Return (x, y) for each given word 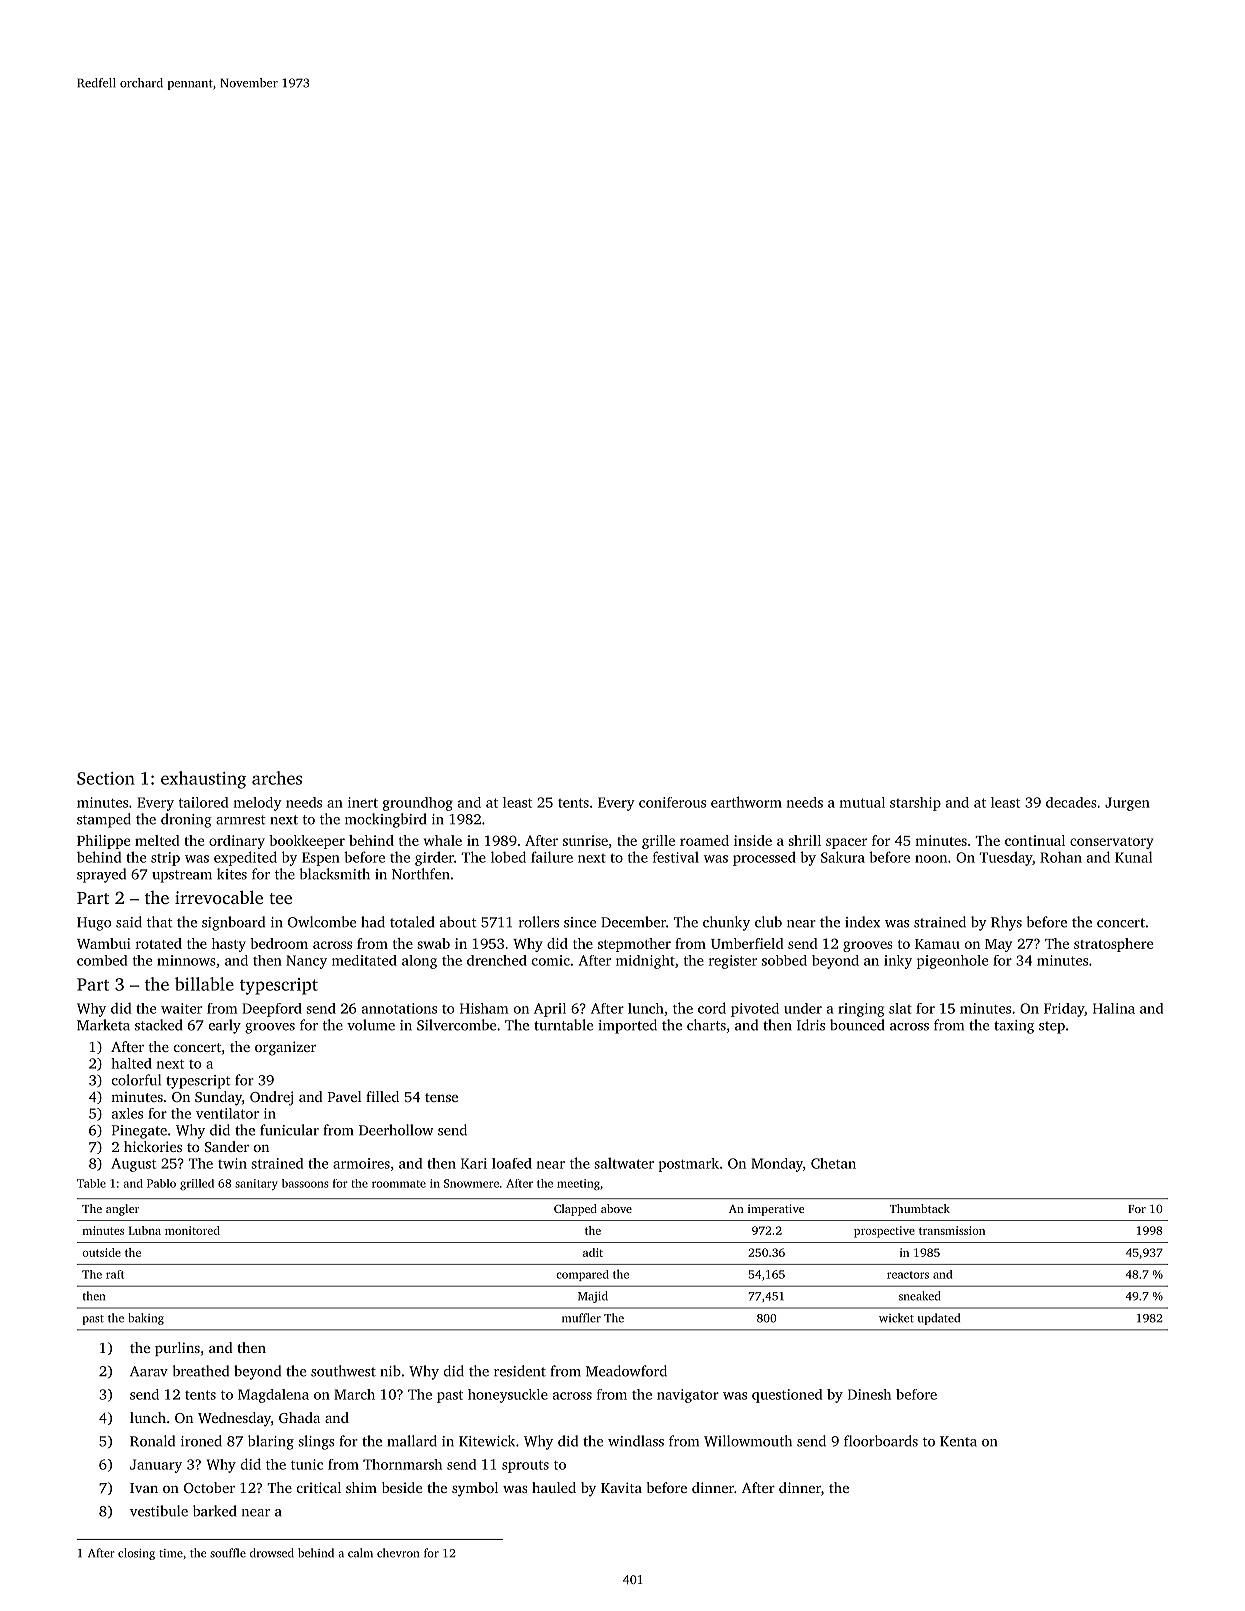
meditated (364, 960)
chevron (398, 1553)
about (458, 922)
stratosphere (1113, 945)
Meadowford (626, 1371)
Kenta (958, 1441)
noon (931, 859)
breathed (201, 1371)
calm (360, 1553)
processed (764, 858)
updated (939, 1319)
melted (157, 840)
